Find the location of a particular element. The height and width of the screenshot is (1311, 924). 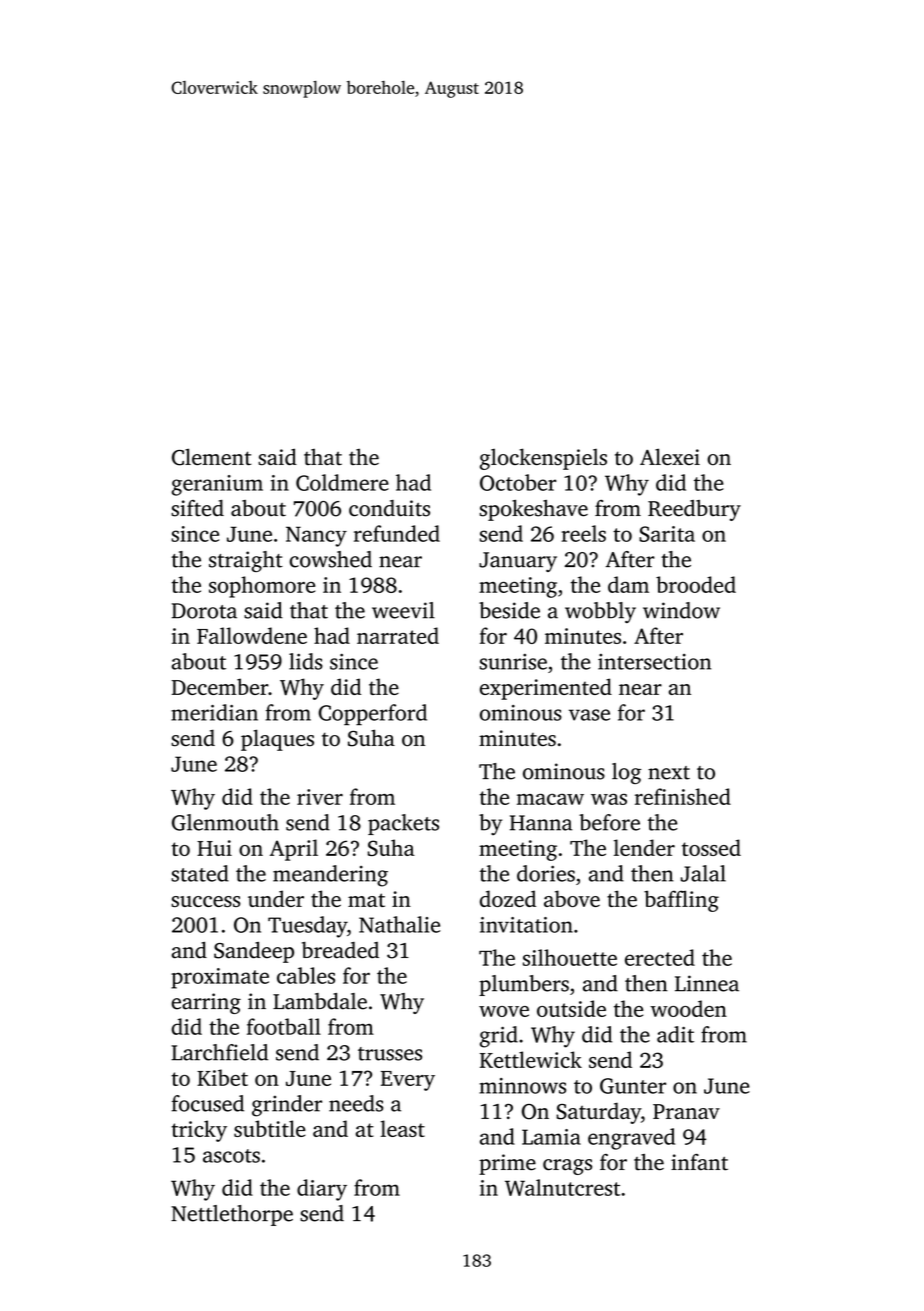

Nathalie is located at coordinates (399, 924).
